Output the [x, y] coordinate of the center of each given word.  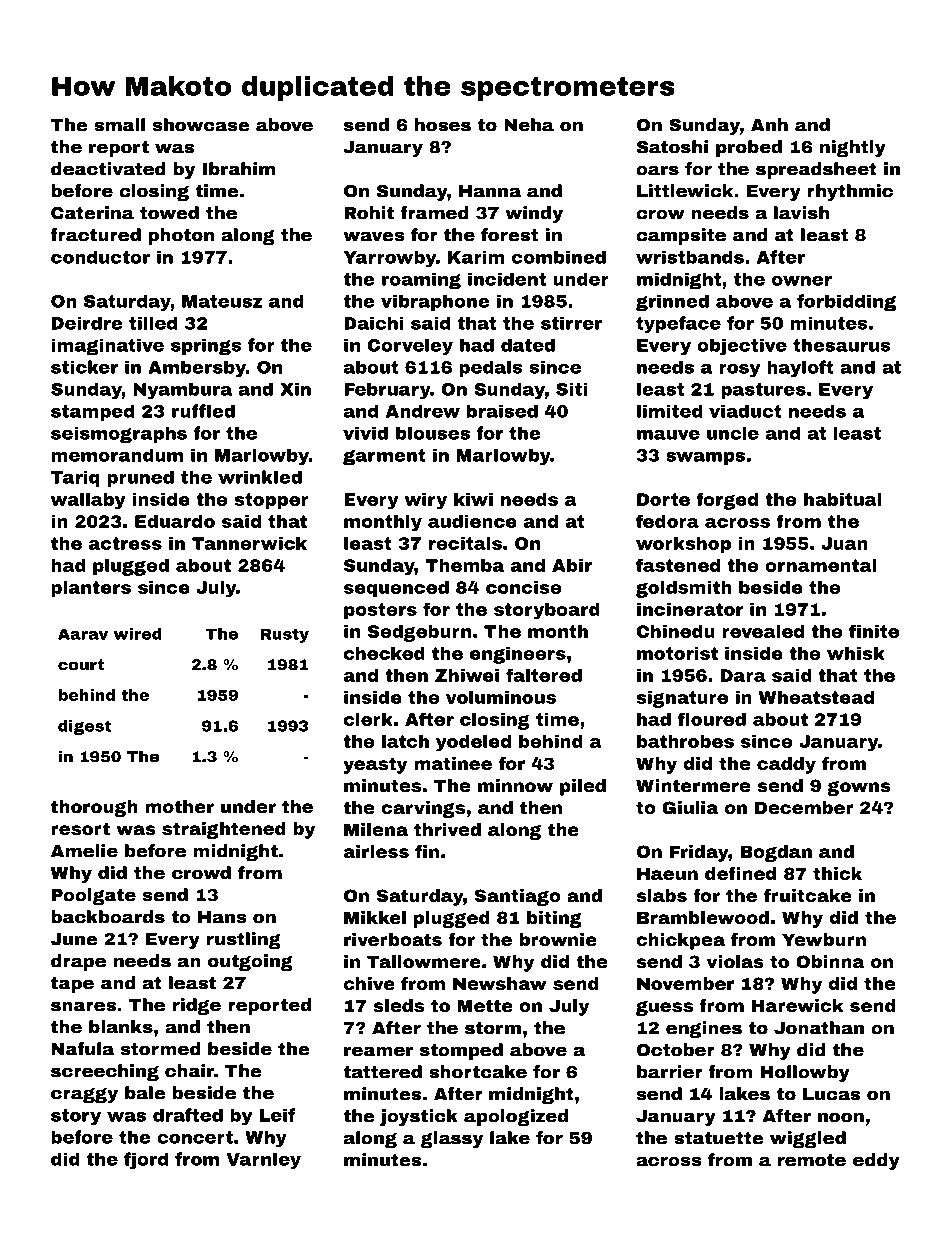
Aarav [83, 634]
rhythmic [850, 192]
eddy [876, 1161]
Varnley [263, 1160]
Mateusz [222, 301]
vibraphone [435, 302]
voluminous [501, 697]
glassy [452, 1139]
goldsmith [684, 589]
